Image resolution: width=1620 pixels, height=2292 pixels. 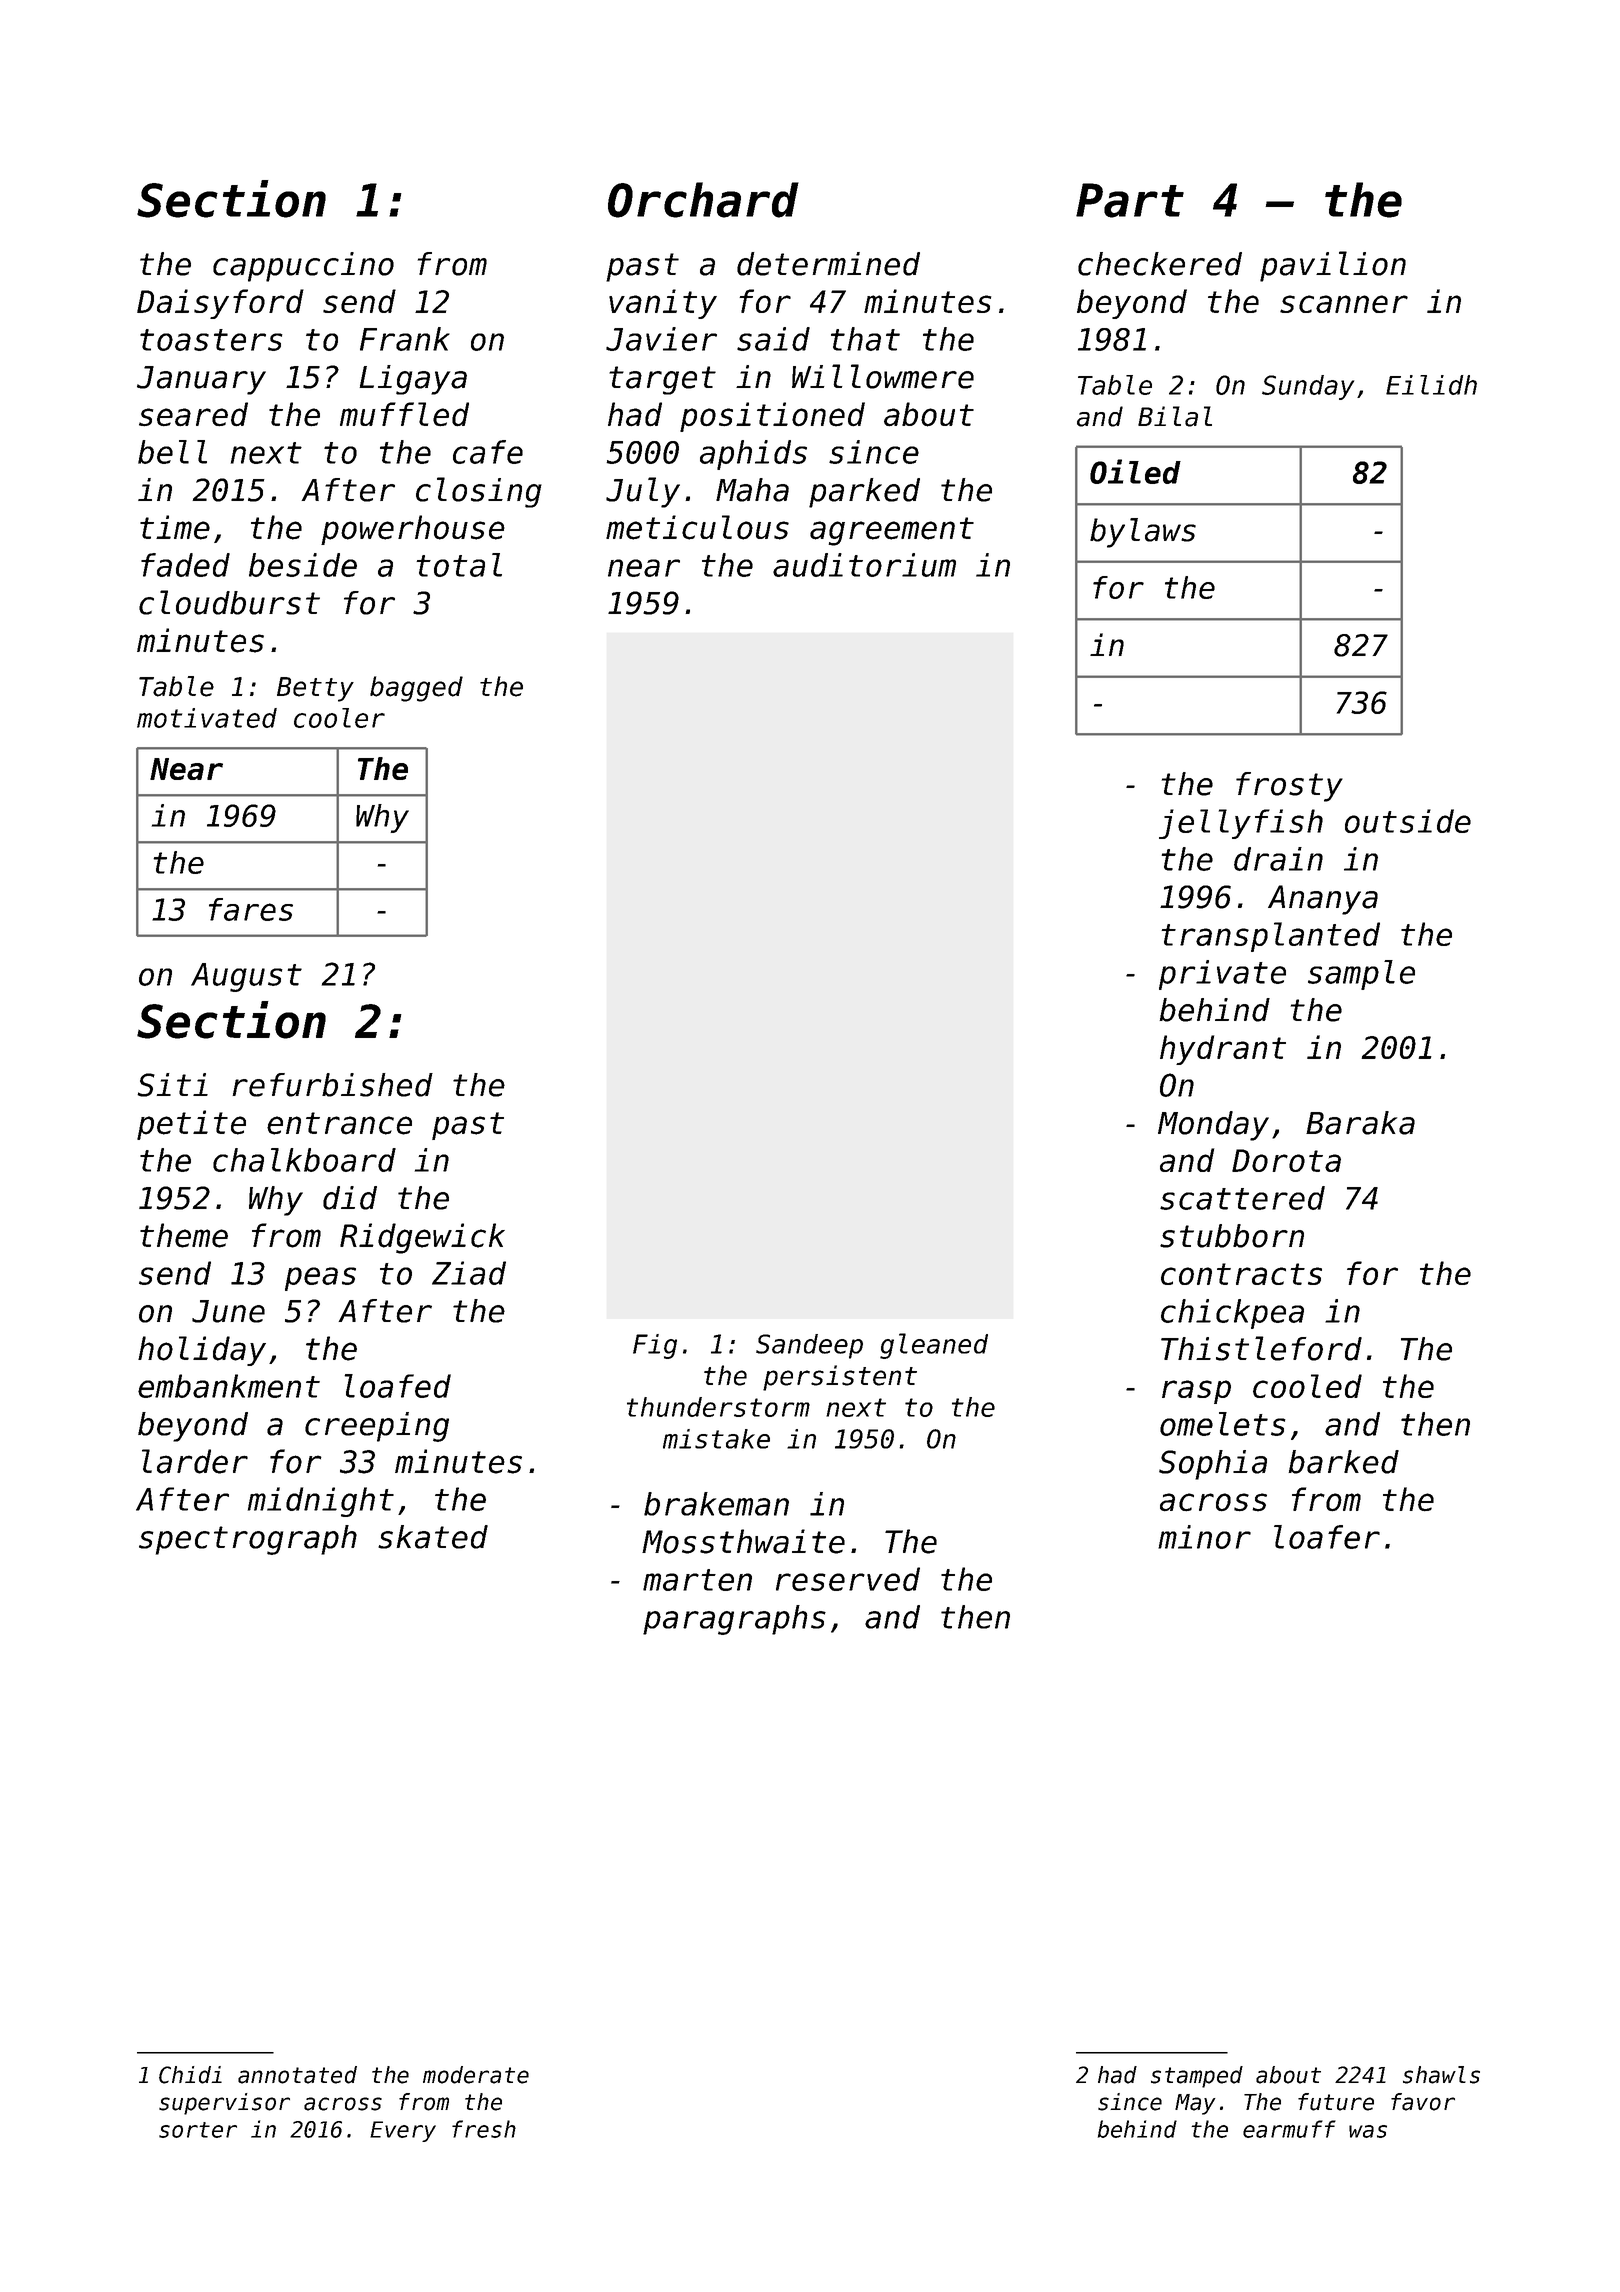 What do you see at coordinates (422, 1238) in the screenshot?
I see `Ridgewick` at bounding box center [422, 1238].
